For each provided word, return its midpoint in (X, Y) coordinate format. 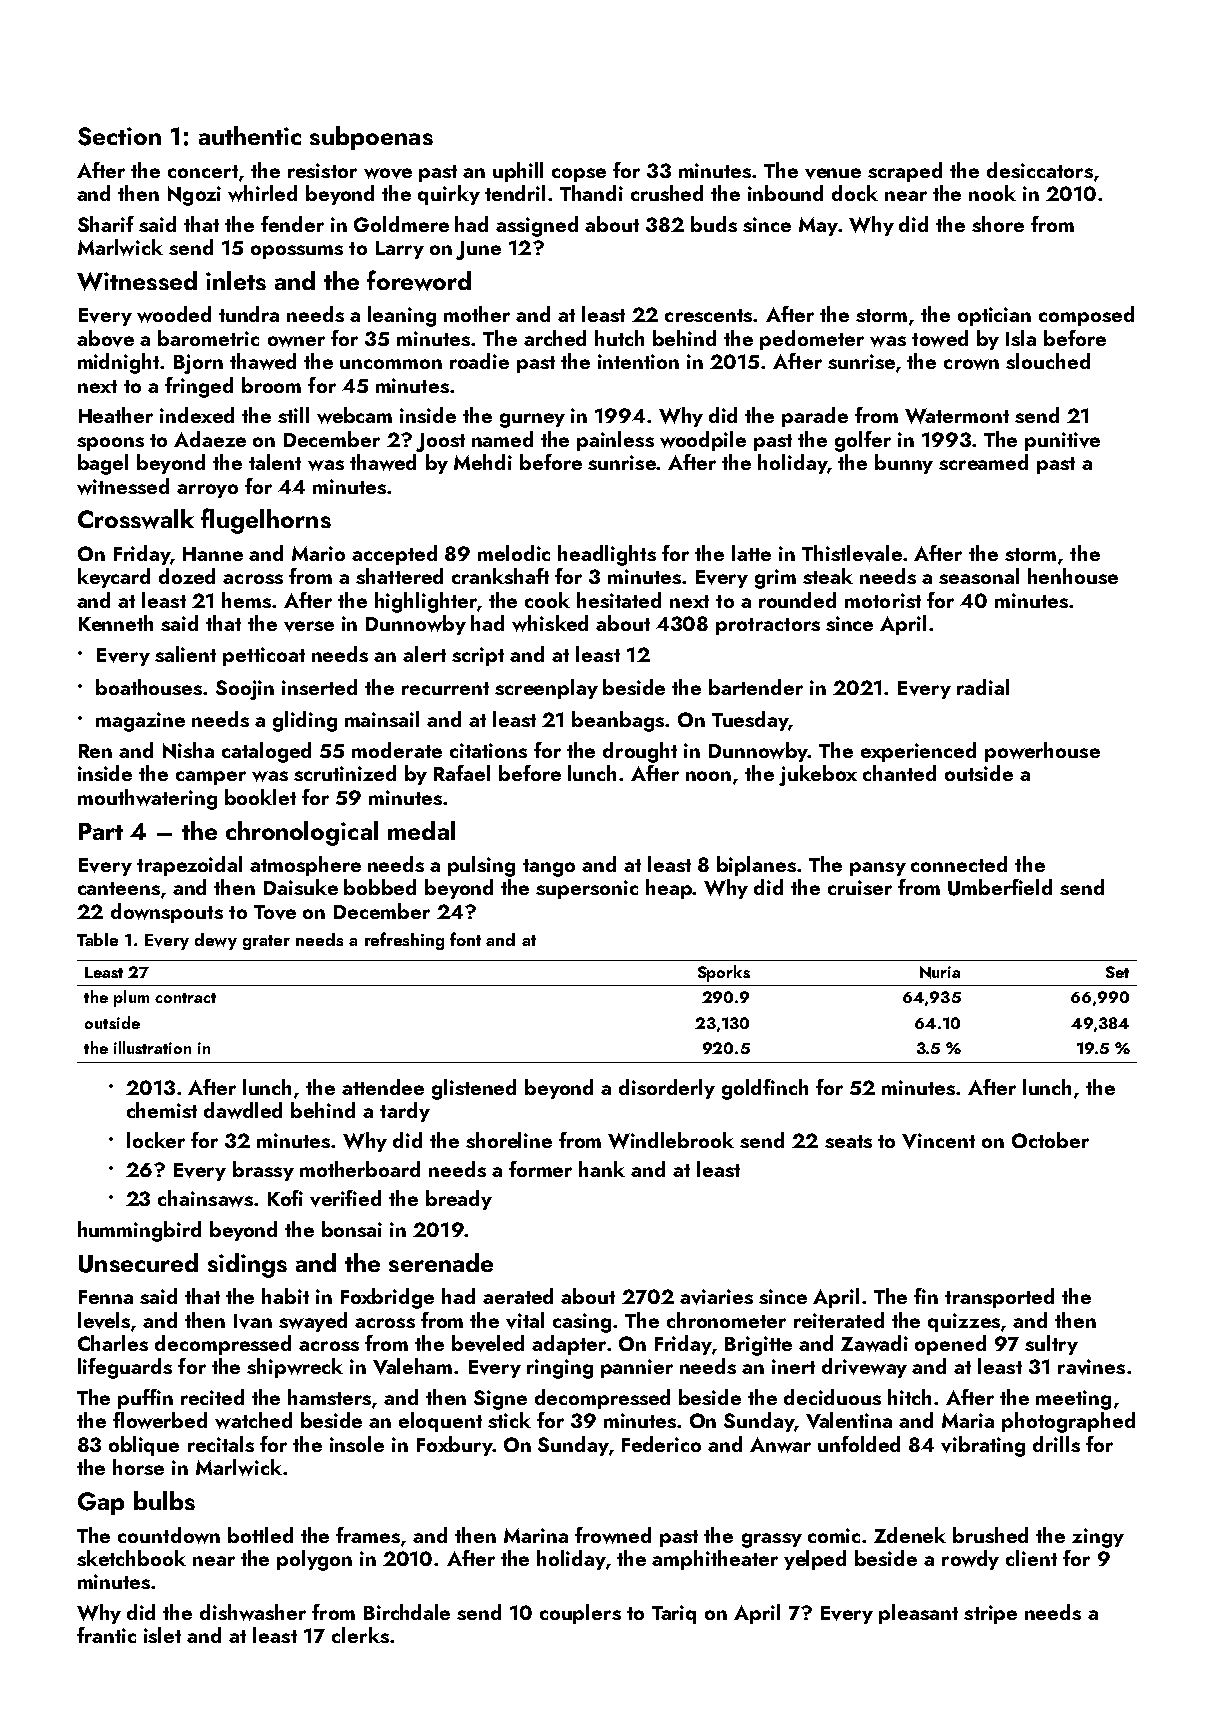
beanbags (618, 721)
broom (271, 385)
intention (638, 361)
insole (357, 1444)
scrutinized (345, 773)
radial (983, 687)
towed (940, 338)
